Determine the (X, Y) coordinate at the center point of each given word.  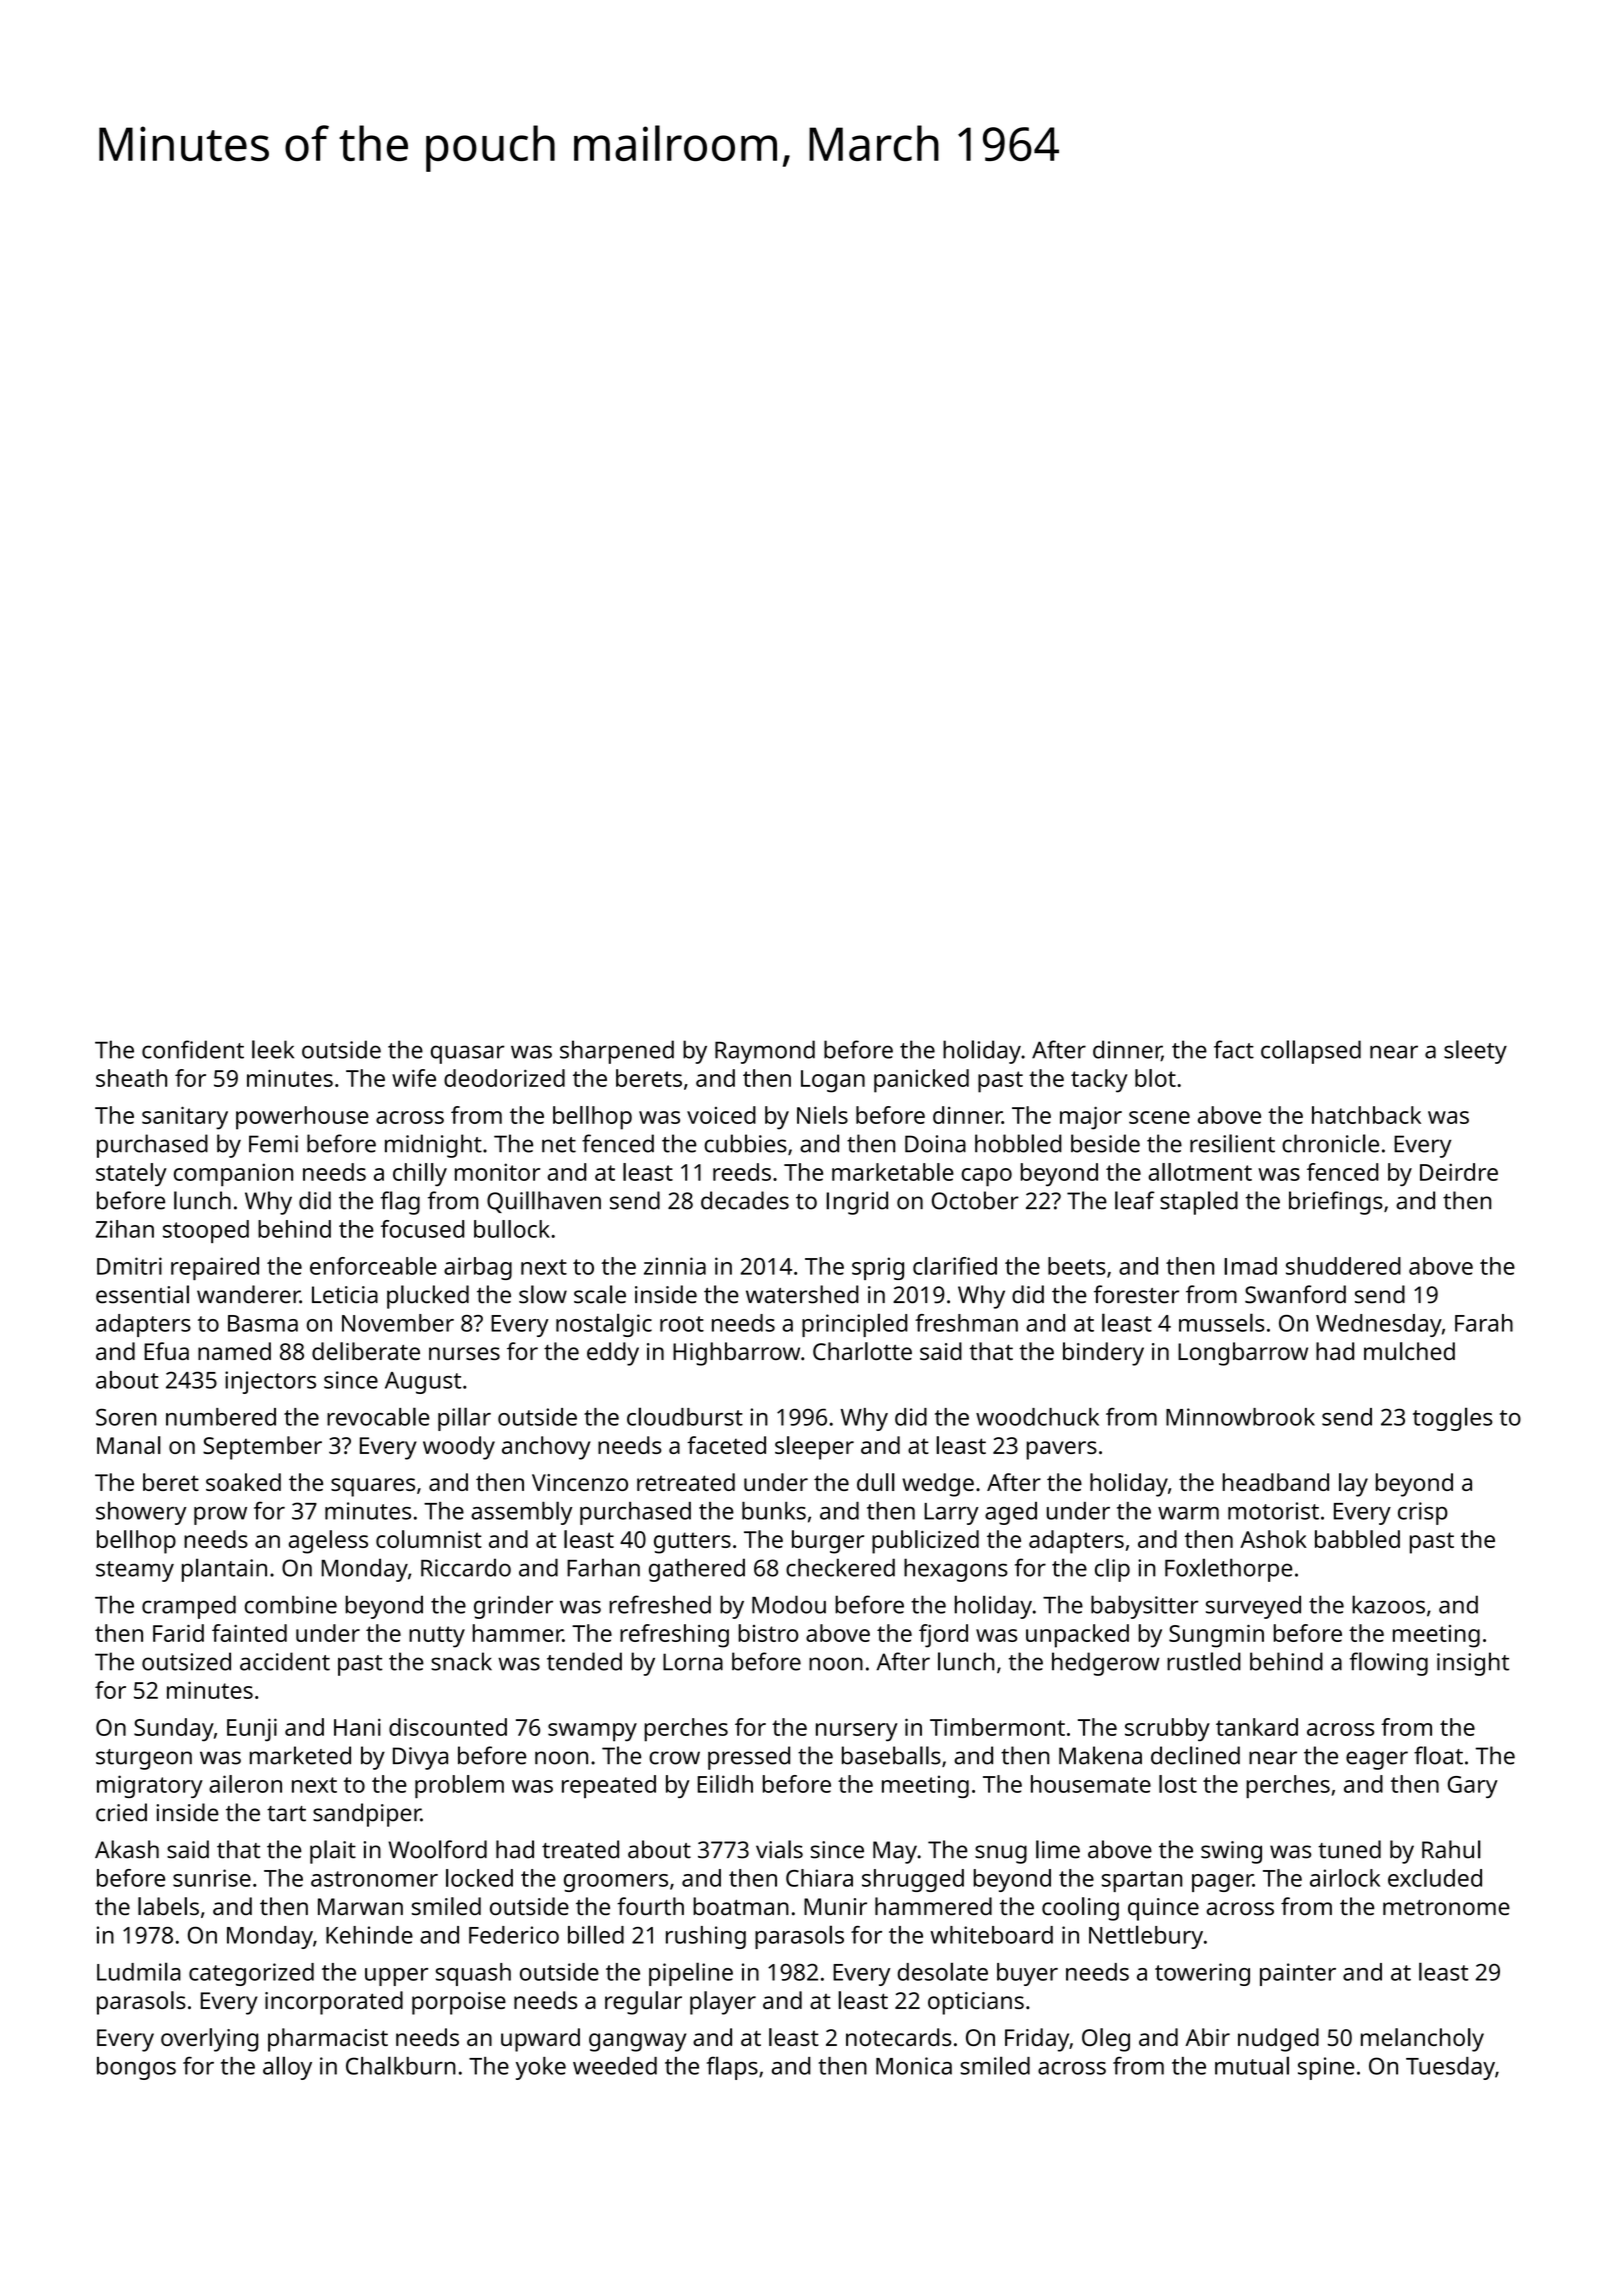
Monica (914, 2066)
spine (1326, 2068)
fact (1234, 1049)
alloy (287, 2068)
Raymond (765, 1052)
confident (193, 1049)
